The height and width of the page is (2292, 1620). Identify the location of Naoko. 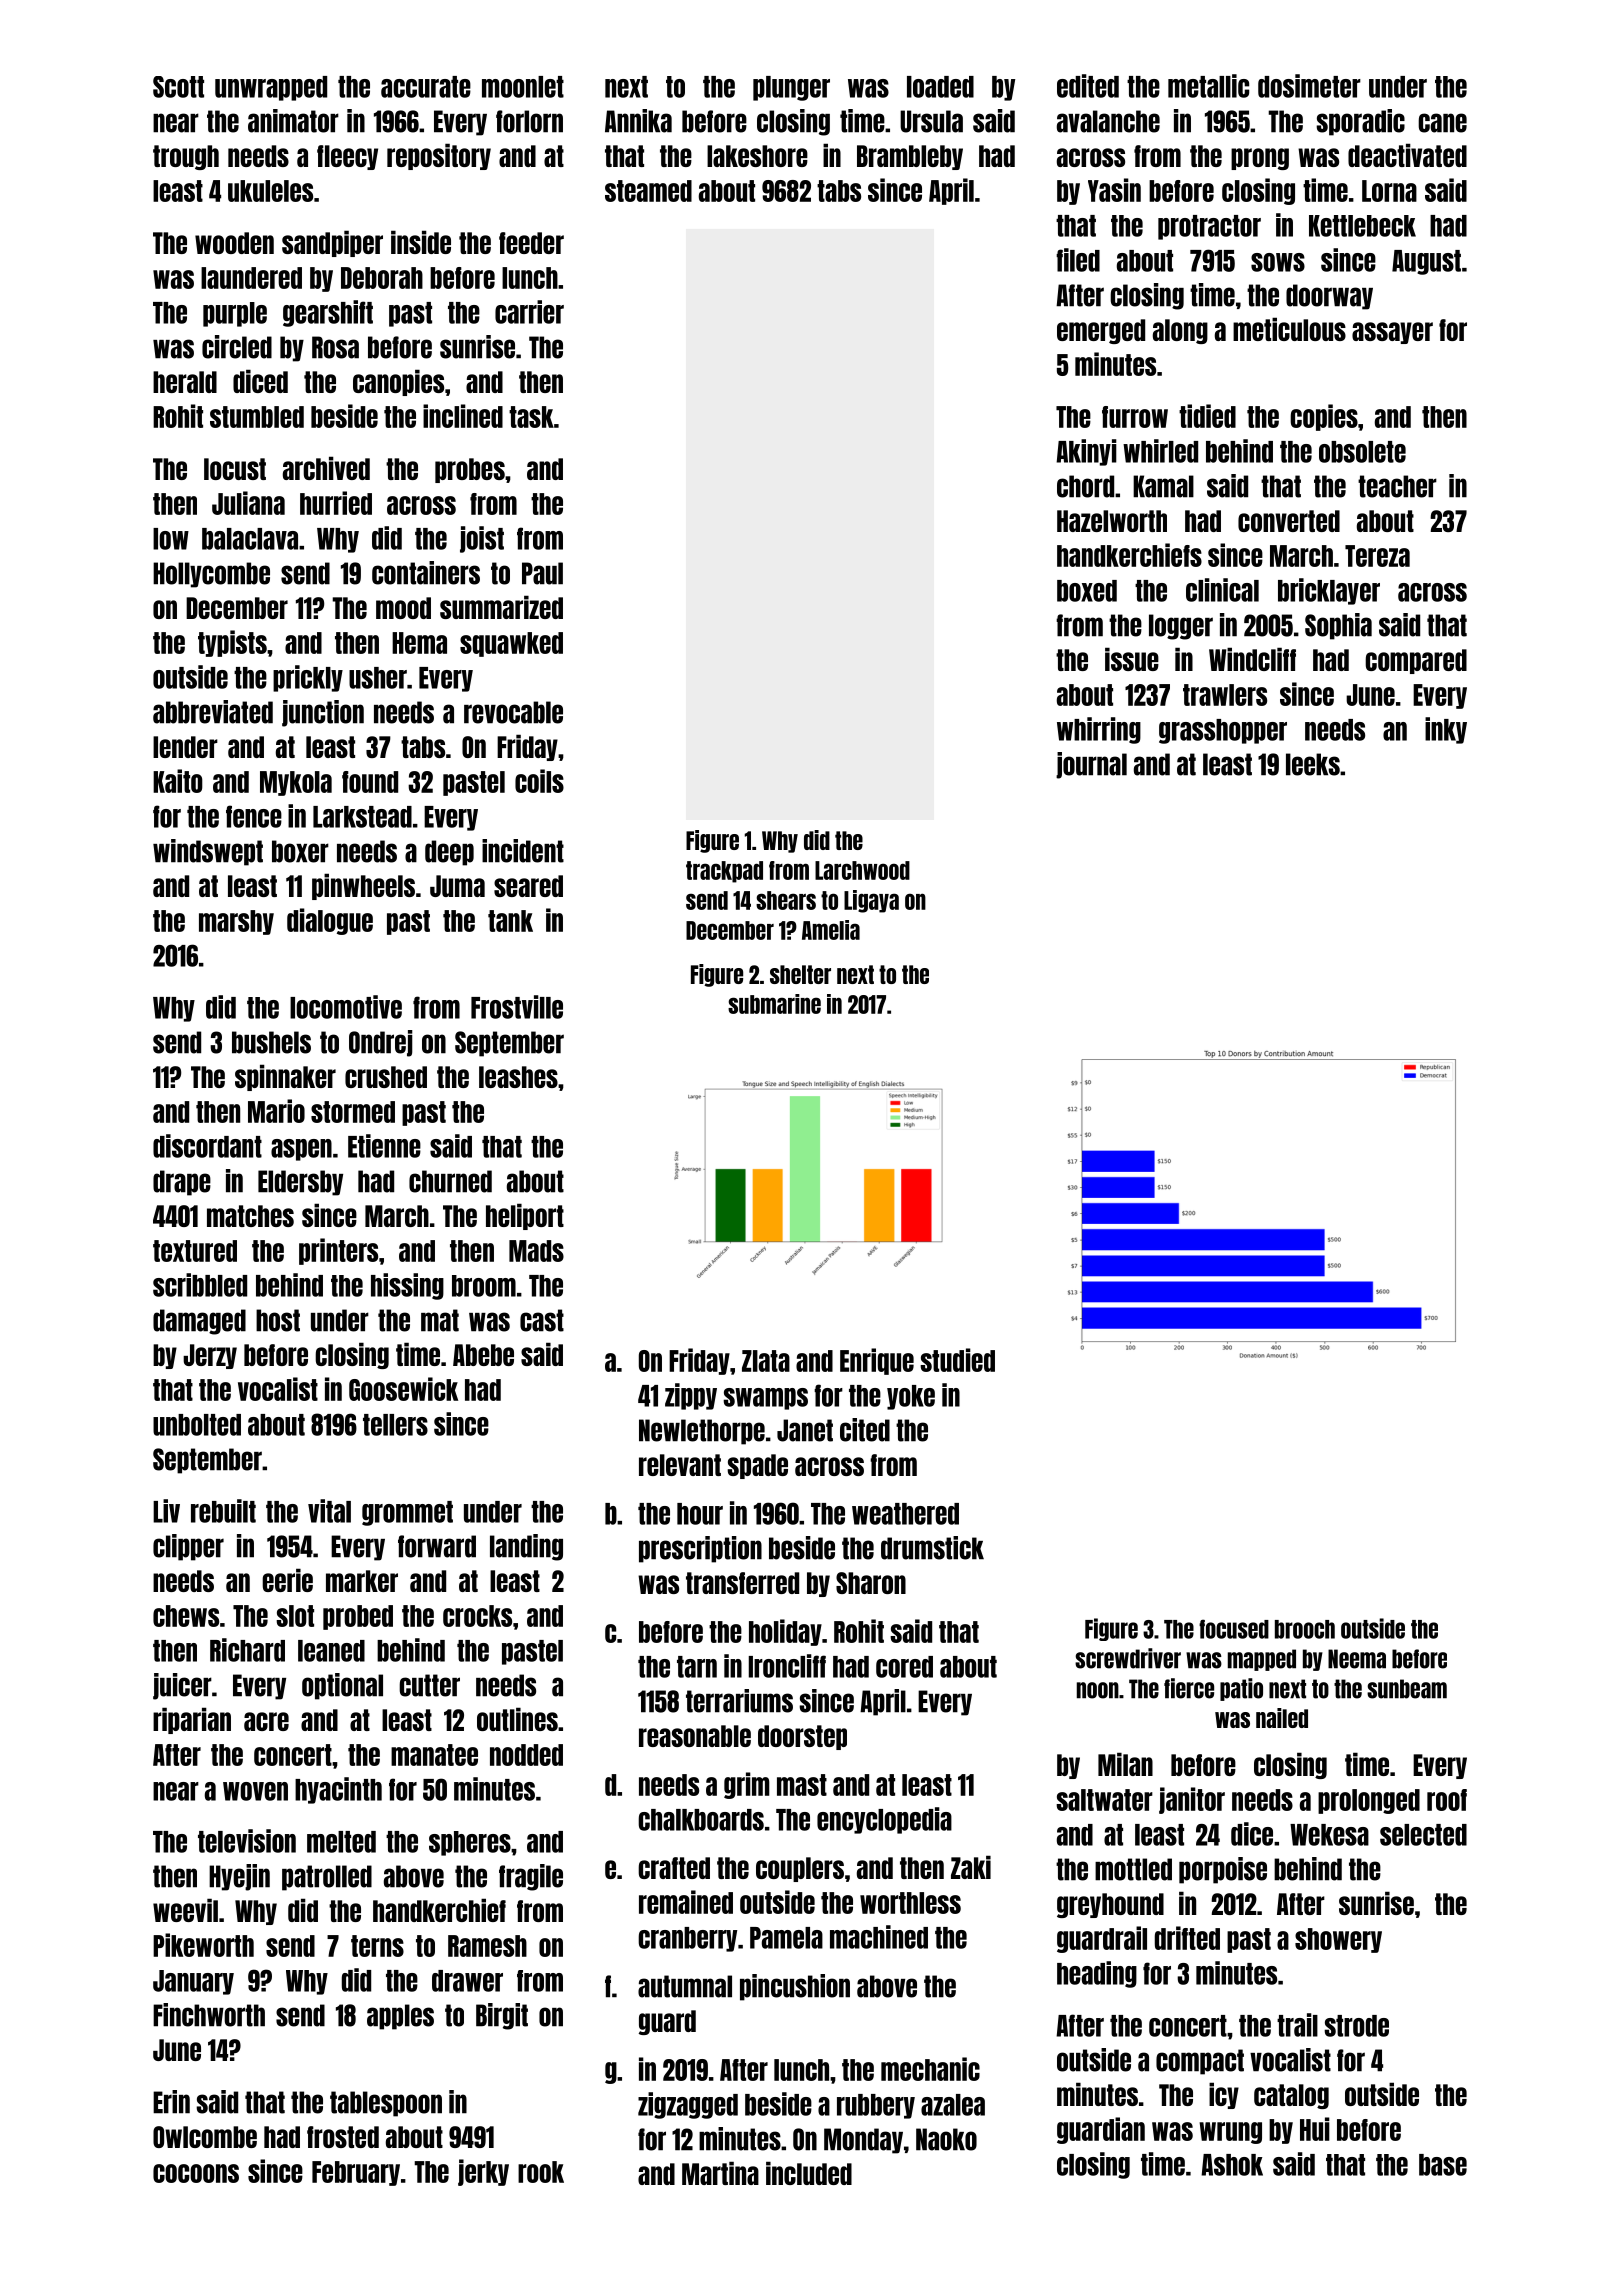
(946, 2139).
